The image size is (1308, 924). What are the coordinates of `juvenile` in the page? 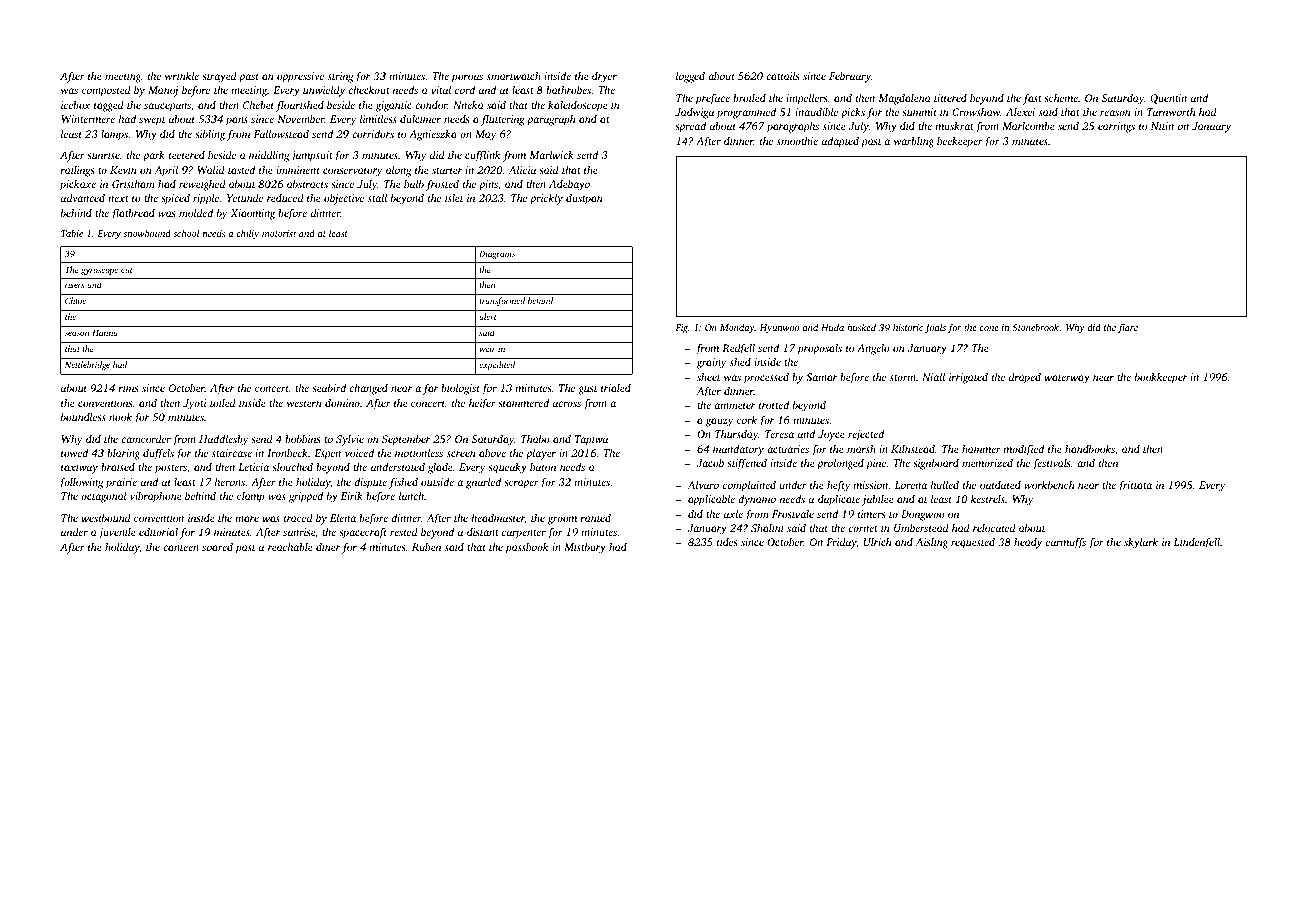 It's located at (117, 533).
